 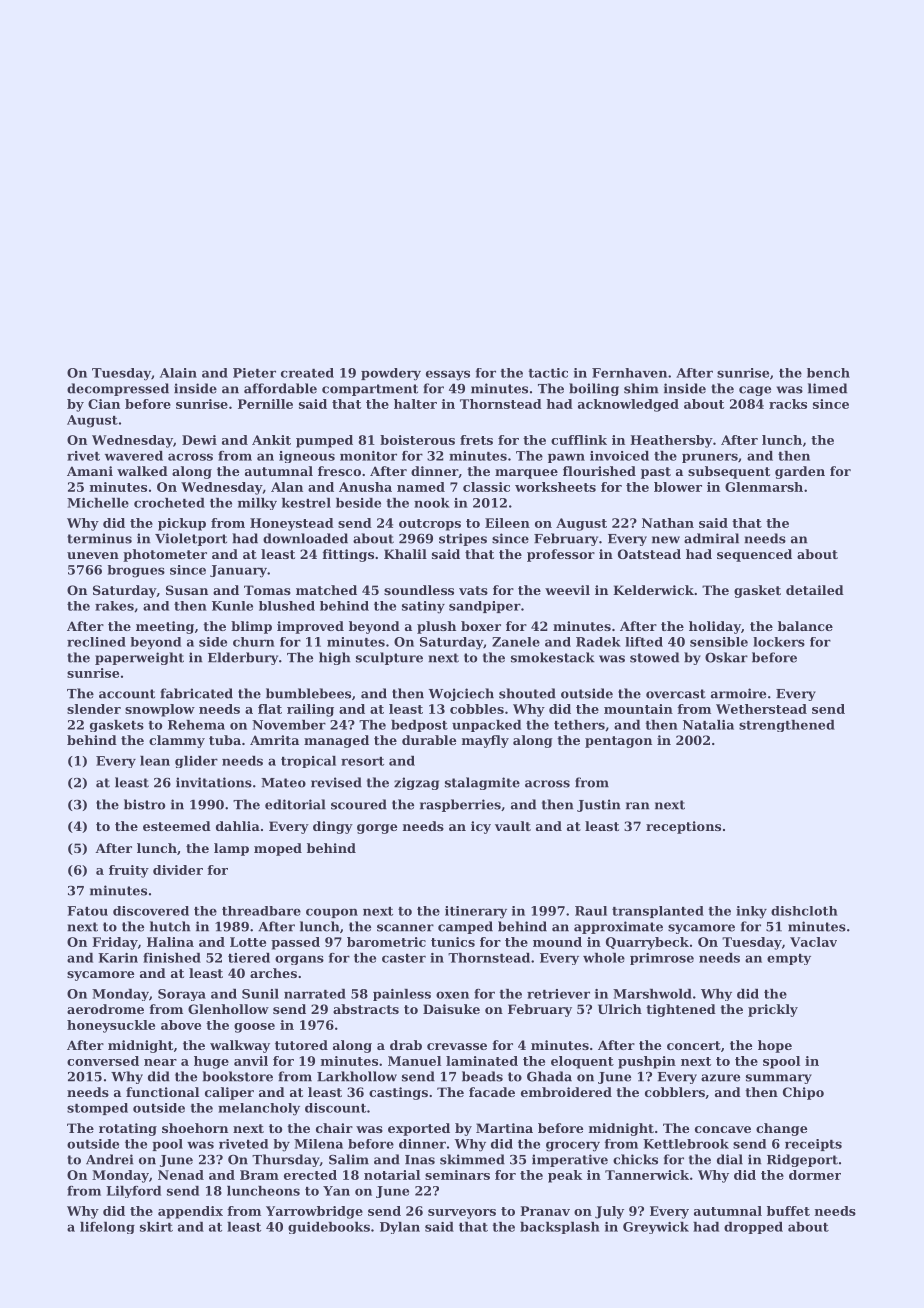 What do you see at coordinates (753, 1228) in the document?
I see `dropped` at bounding box center [753, 1228].
